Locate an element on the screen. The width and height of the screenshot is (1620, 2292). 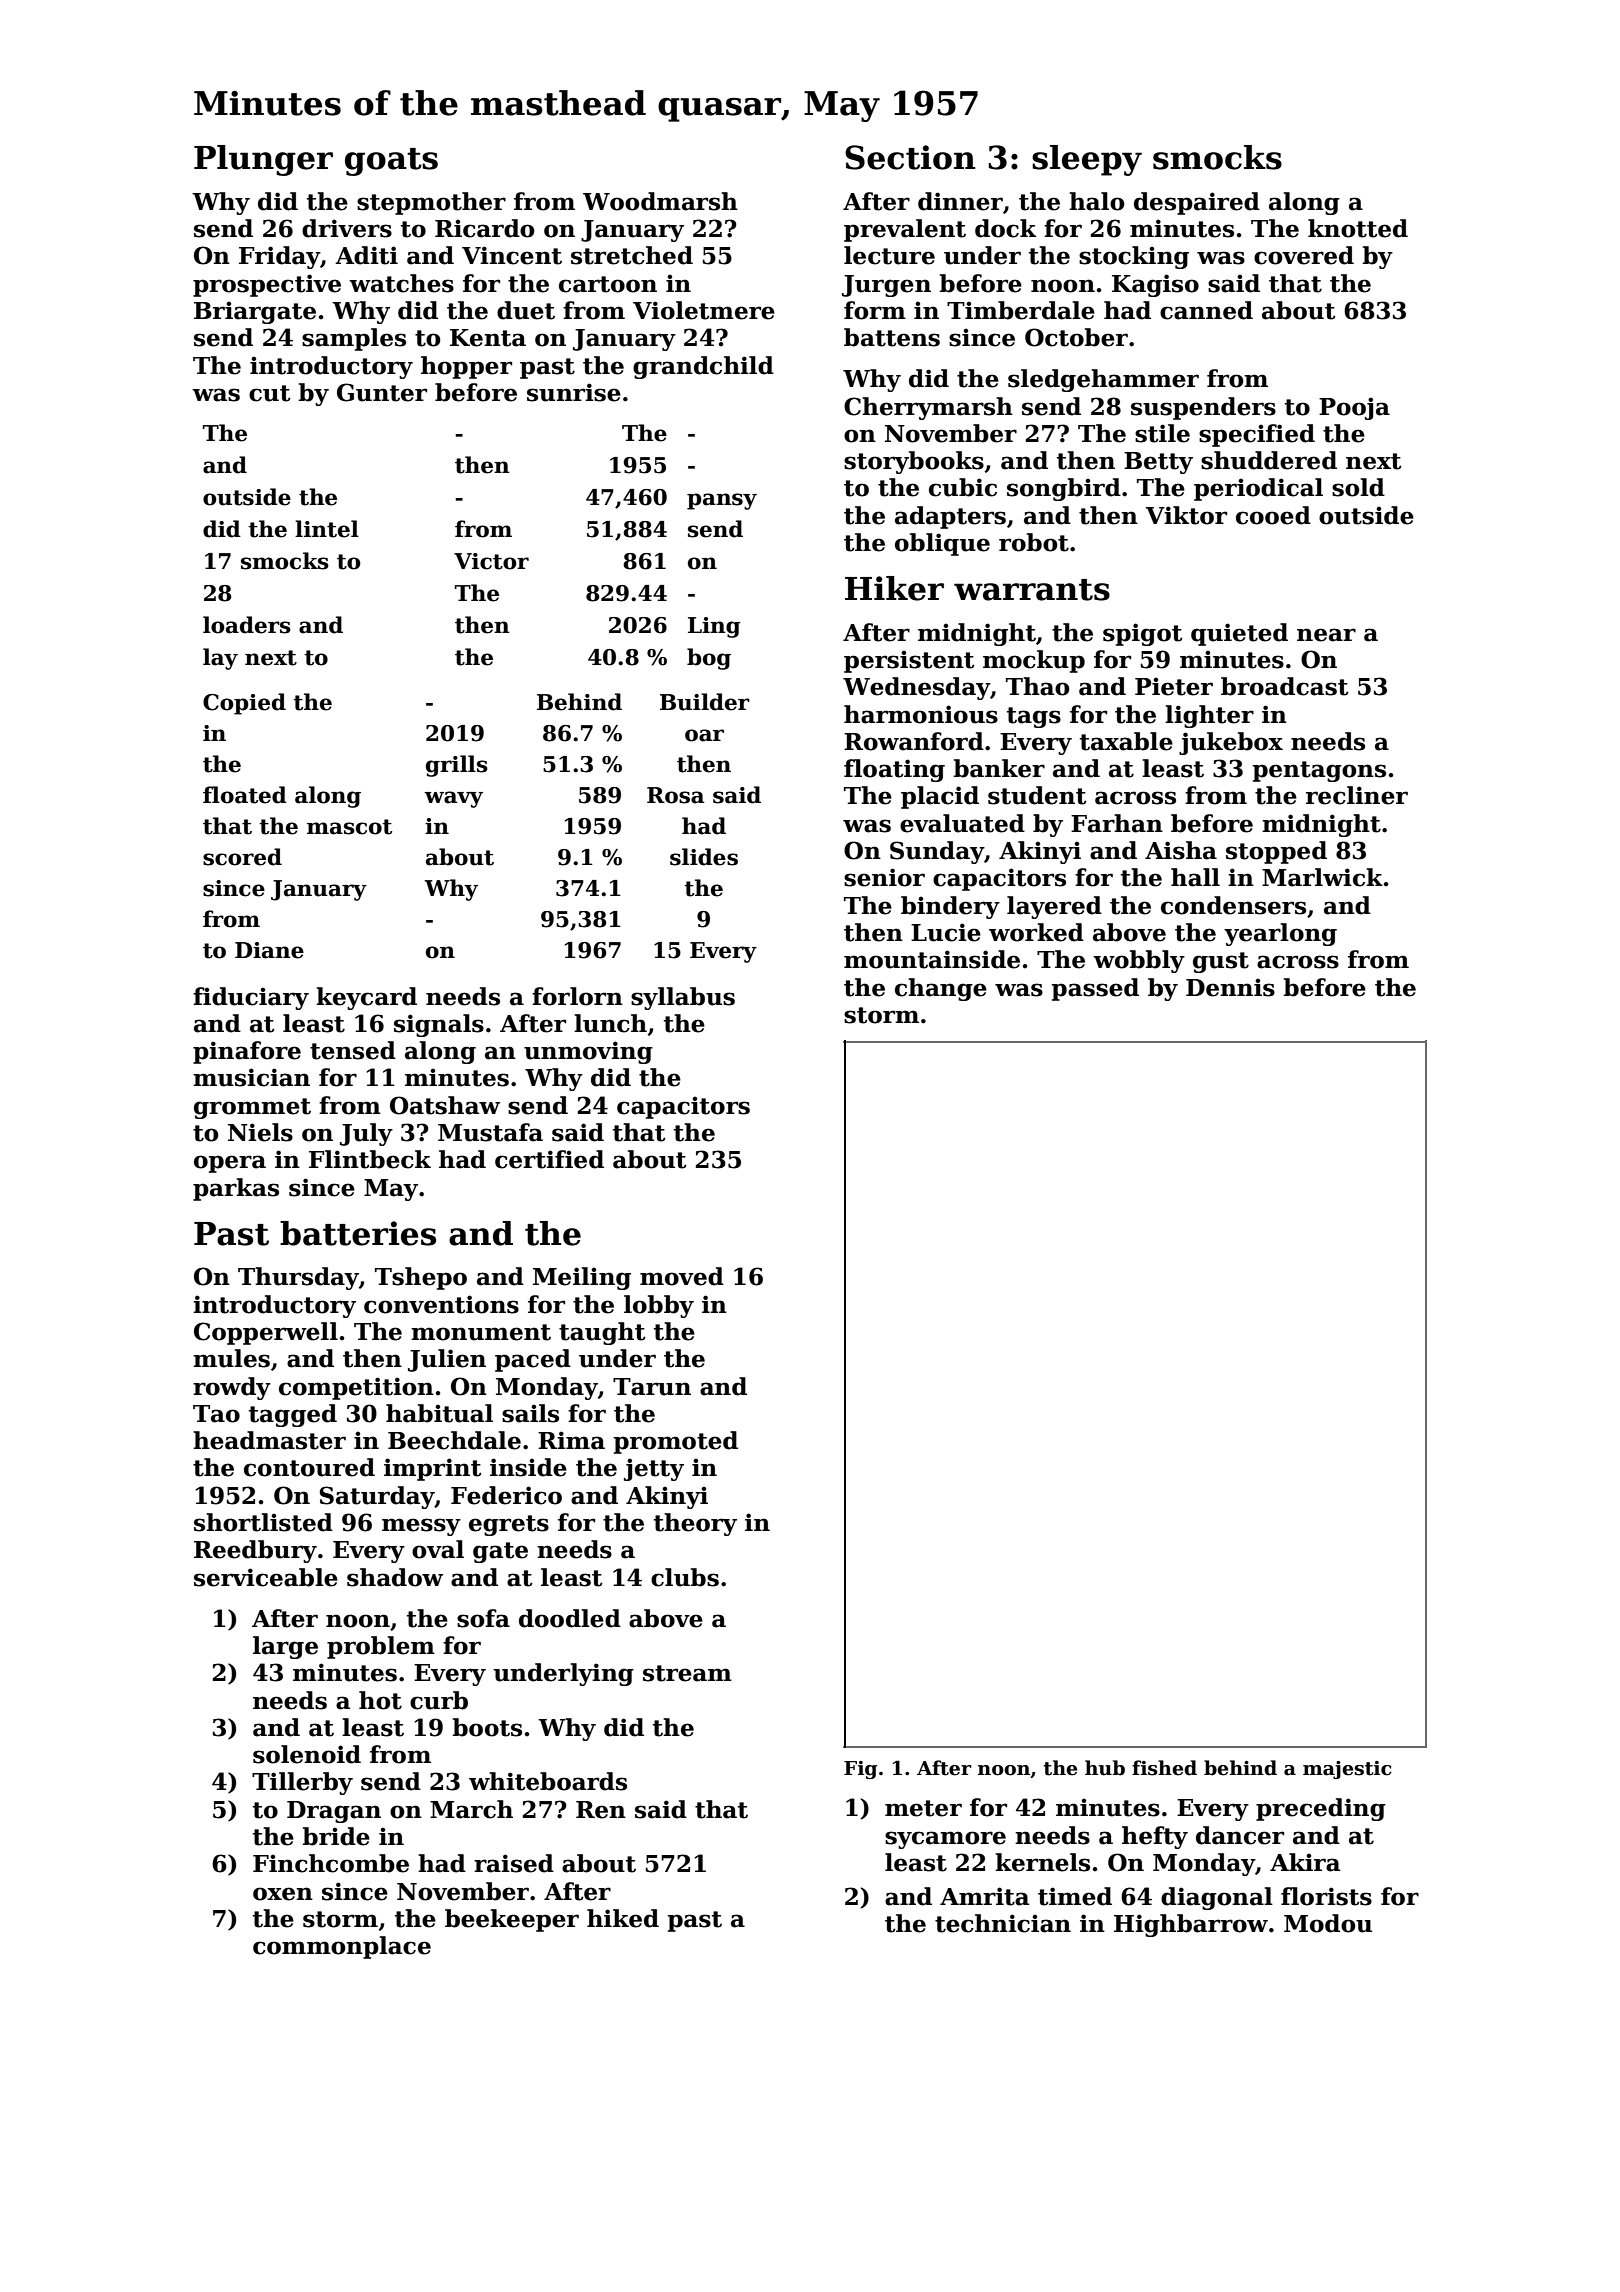
stepmother is located at coordinates (431, 203).
